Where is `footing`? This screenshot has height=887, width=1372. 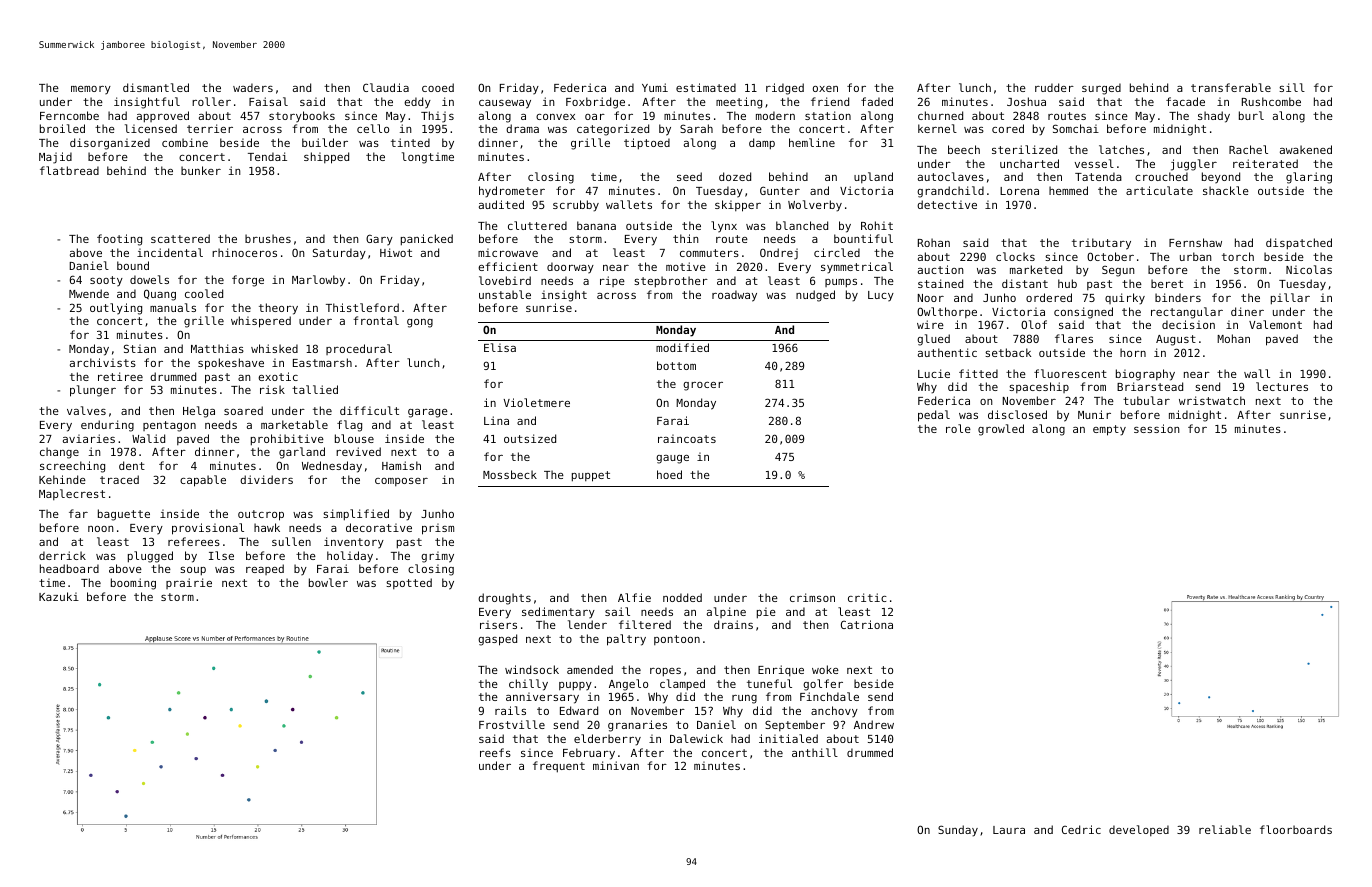
footing is located at coordinates (119, 240).
